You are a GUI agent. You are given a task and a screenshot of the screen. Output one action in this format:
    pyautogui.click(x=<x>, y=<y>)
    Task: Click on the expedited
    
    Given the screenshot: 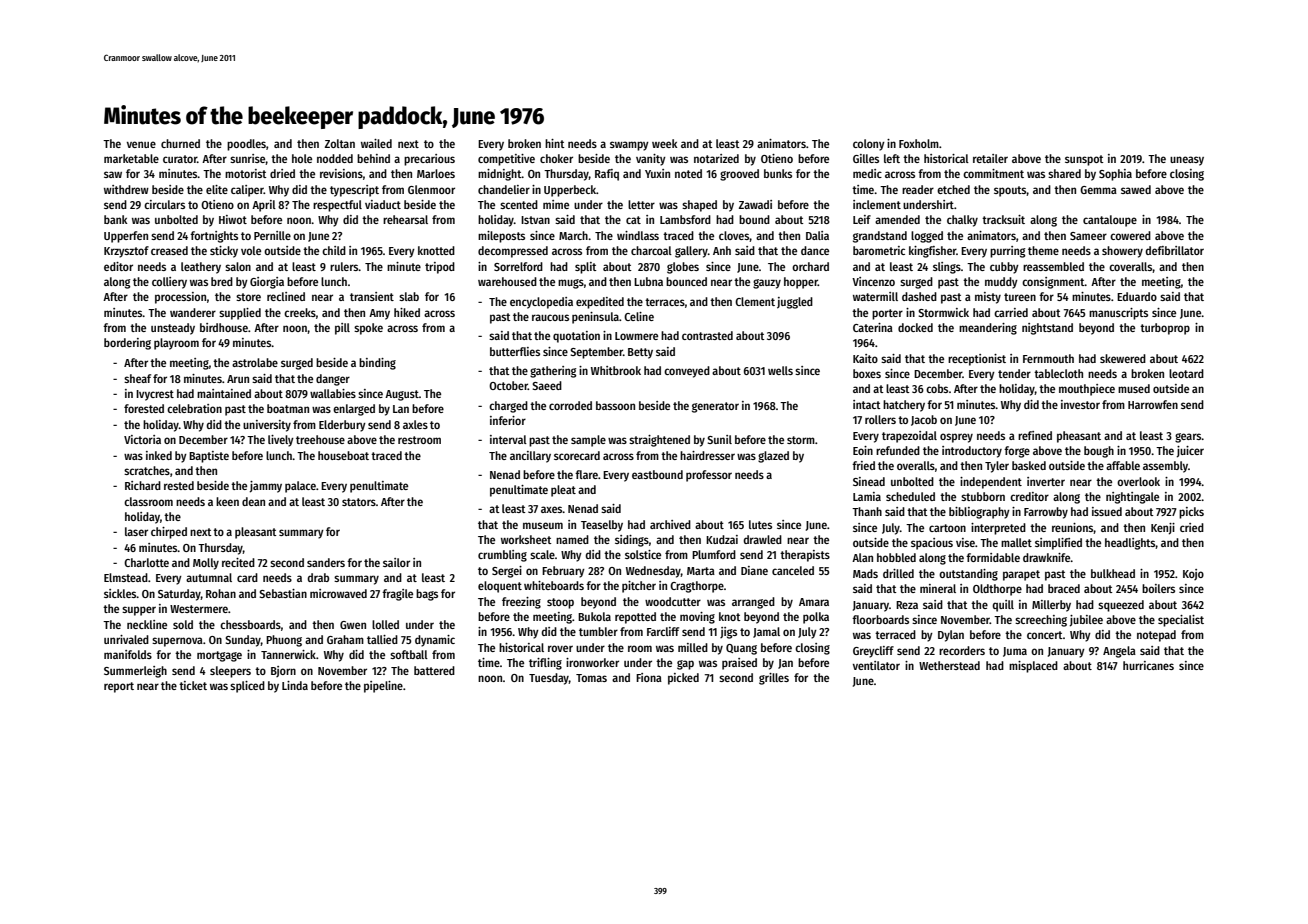 What is the action you would take?
    pyautogui.click(x=600, y=303)
